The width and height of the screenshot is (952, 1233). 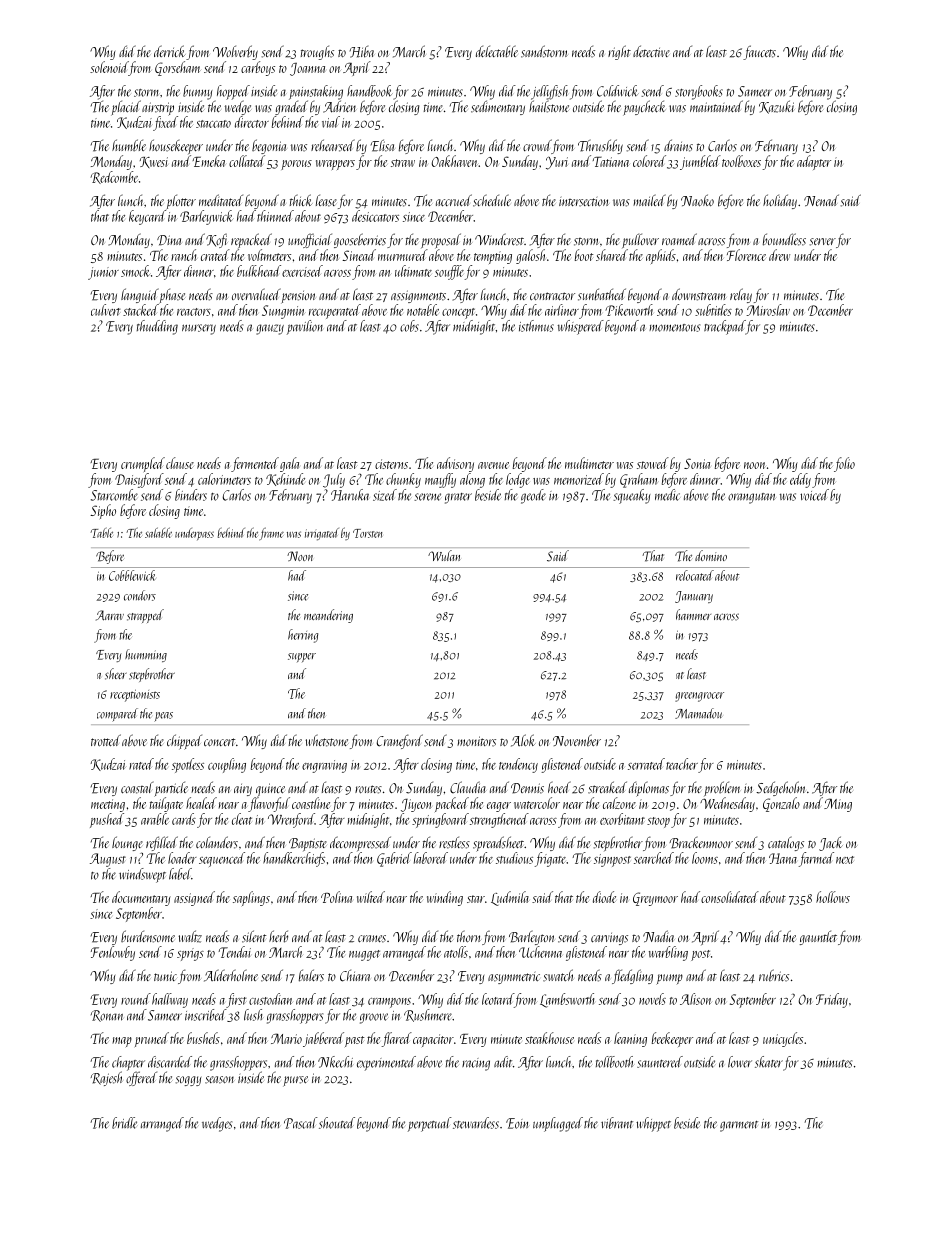 I want to click on Greymoor, so click(x=655, y=899).
